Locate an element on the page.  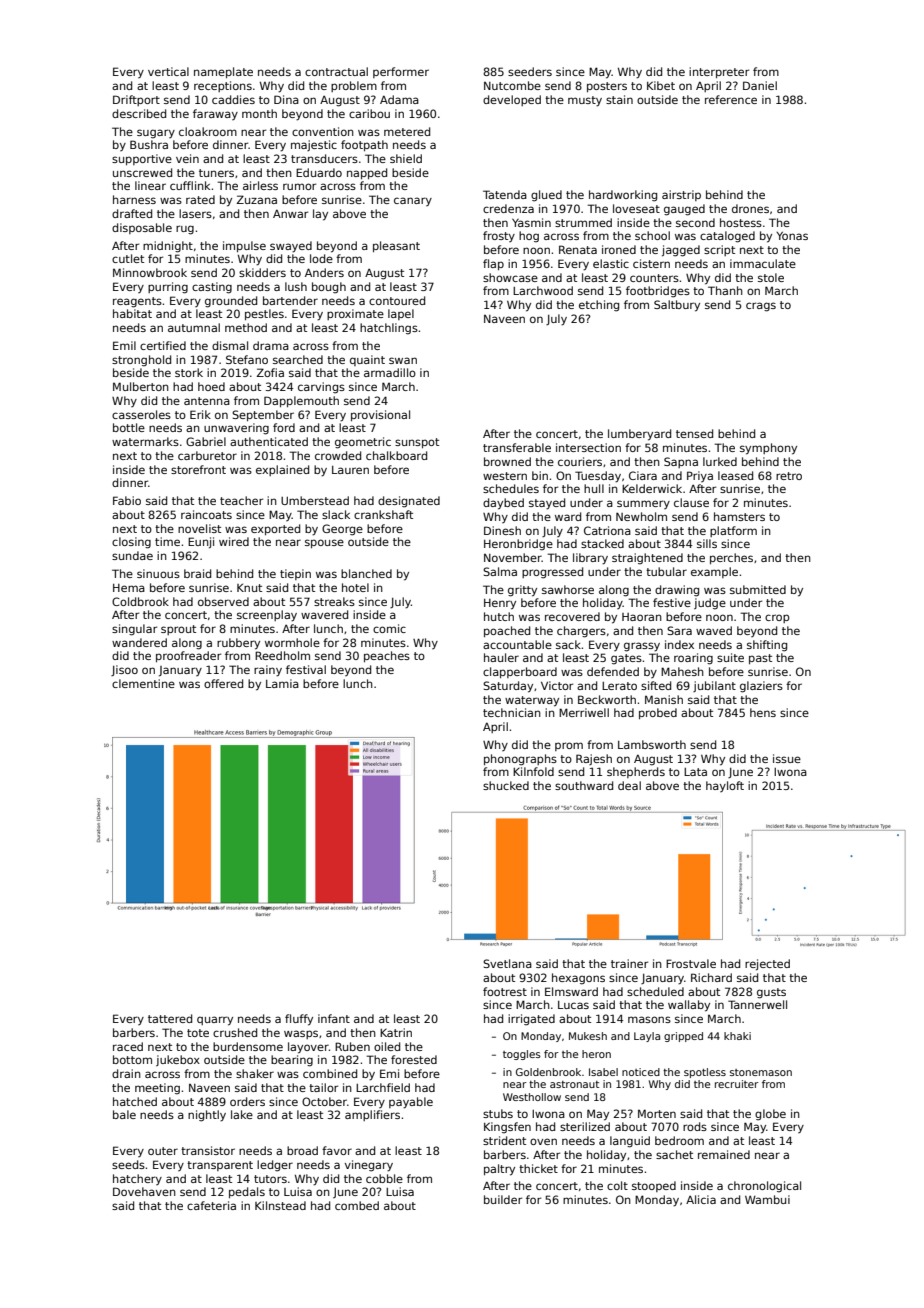
Goldenbrook is located at coordinates (548, 1072).
